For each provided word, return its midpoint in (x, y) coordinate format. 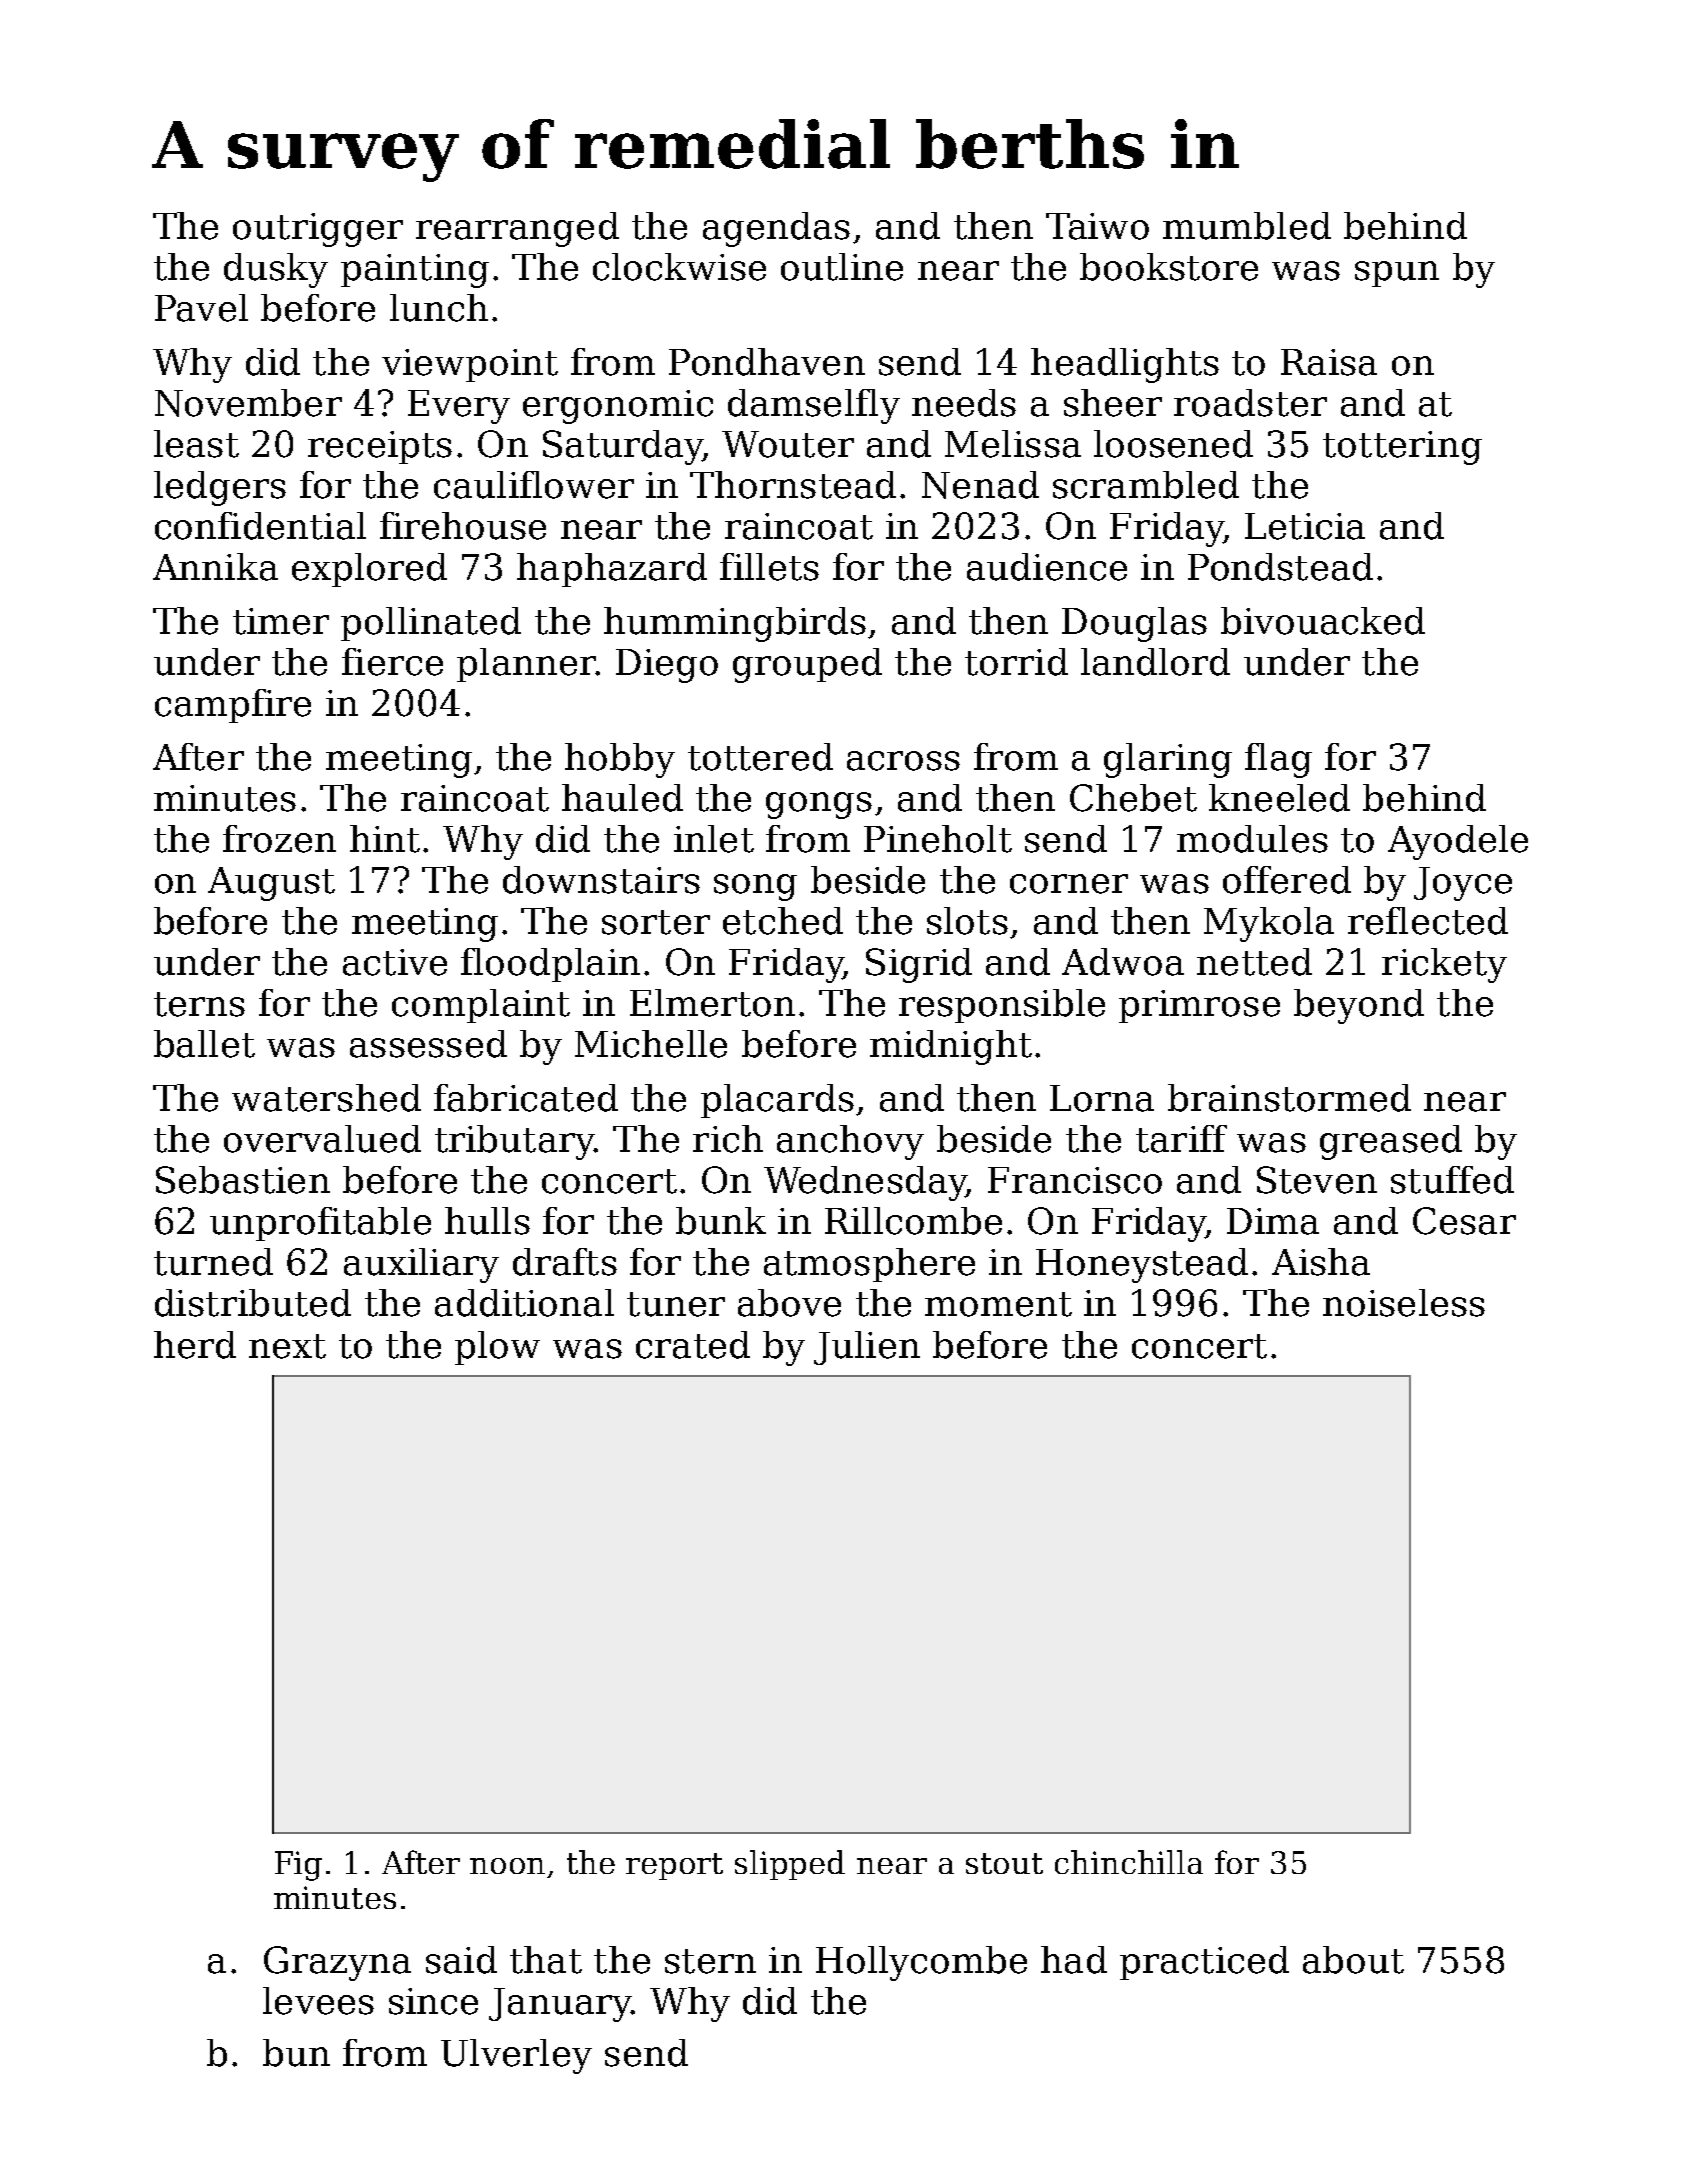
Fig (298, 1866)
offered (1287, 880)
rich (728, 1139)
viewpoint (470, 365)
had (1074, 1960)
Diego (667, 666)
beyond (1359, 1006)
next (287, 1346)
